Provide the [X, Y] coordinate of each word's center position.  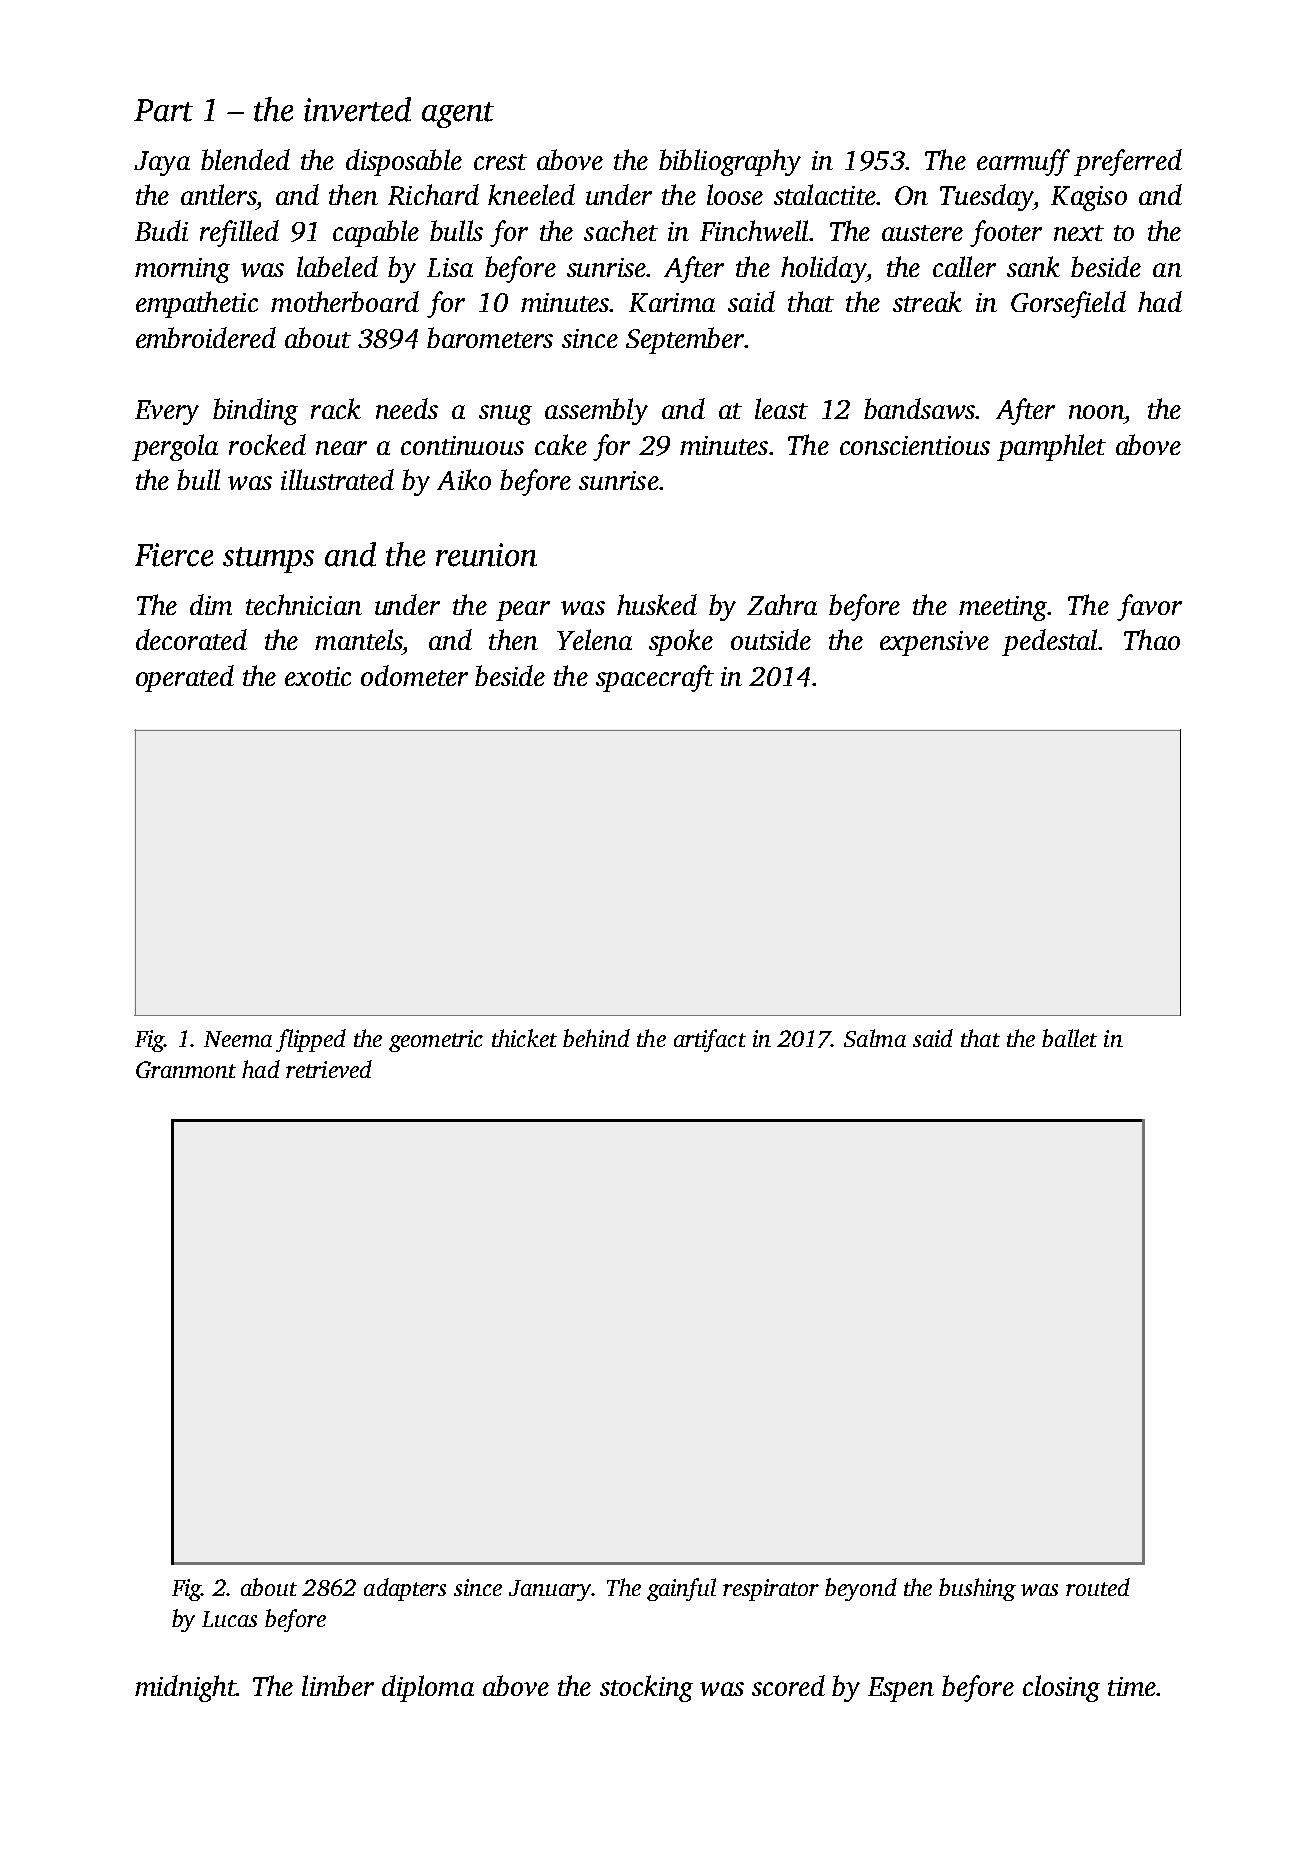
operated [185, 678]
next [1079, 233]
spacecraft [655, 678]
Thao [1152, 639]
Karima [672, 302]
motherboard [345, 301]
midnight [185, 1688]
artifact [710, 1040]
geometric [436, 1041]
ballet [1069, 1038]
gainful [681, 1589]
